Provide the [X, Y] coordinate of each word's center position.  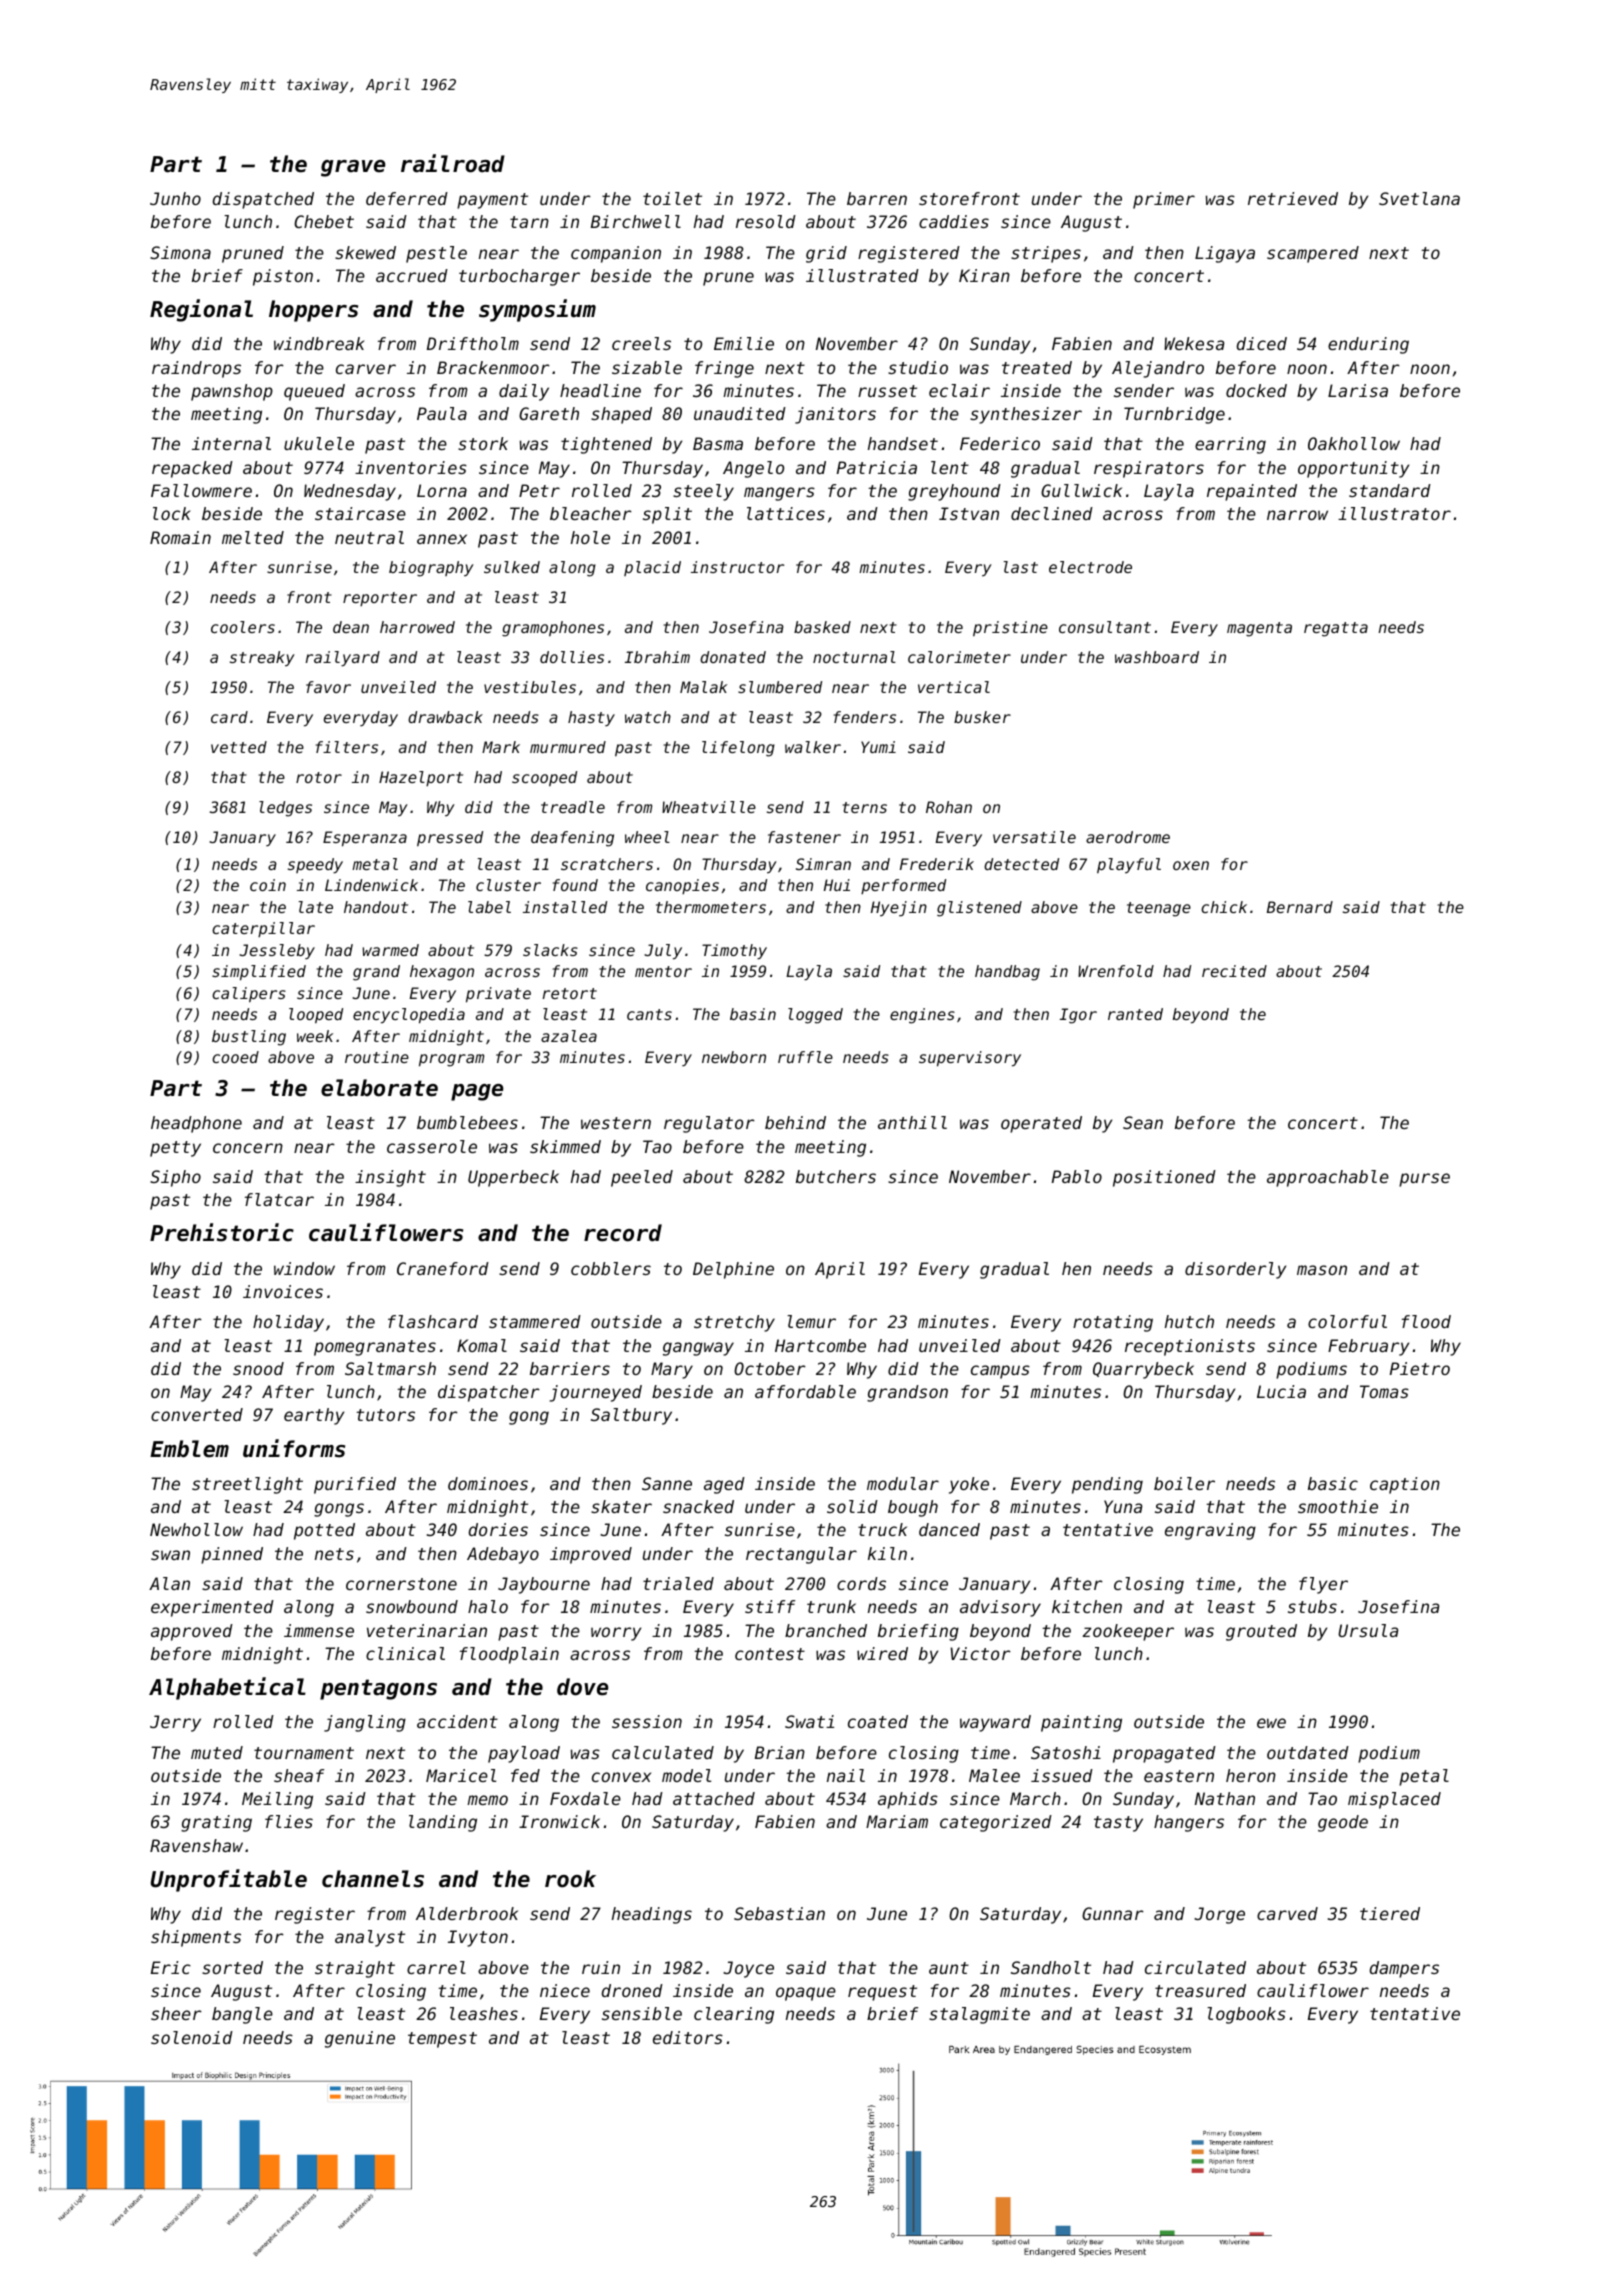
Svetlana [1419, 198]
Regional [201, 310]
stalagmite [979, 2015]
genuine [360, 2039]
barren [877, 198]
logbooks [1246, 2015]
